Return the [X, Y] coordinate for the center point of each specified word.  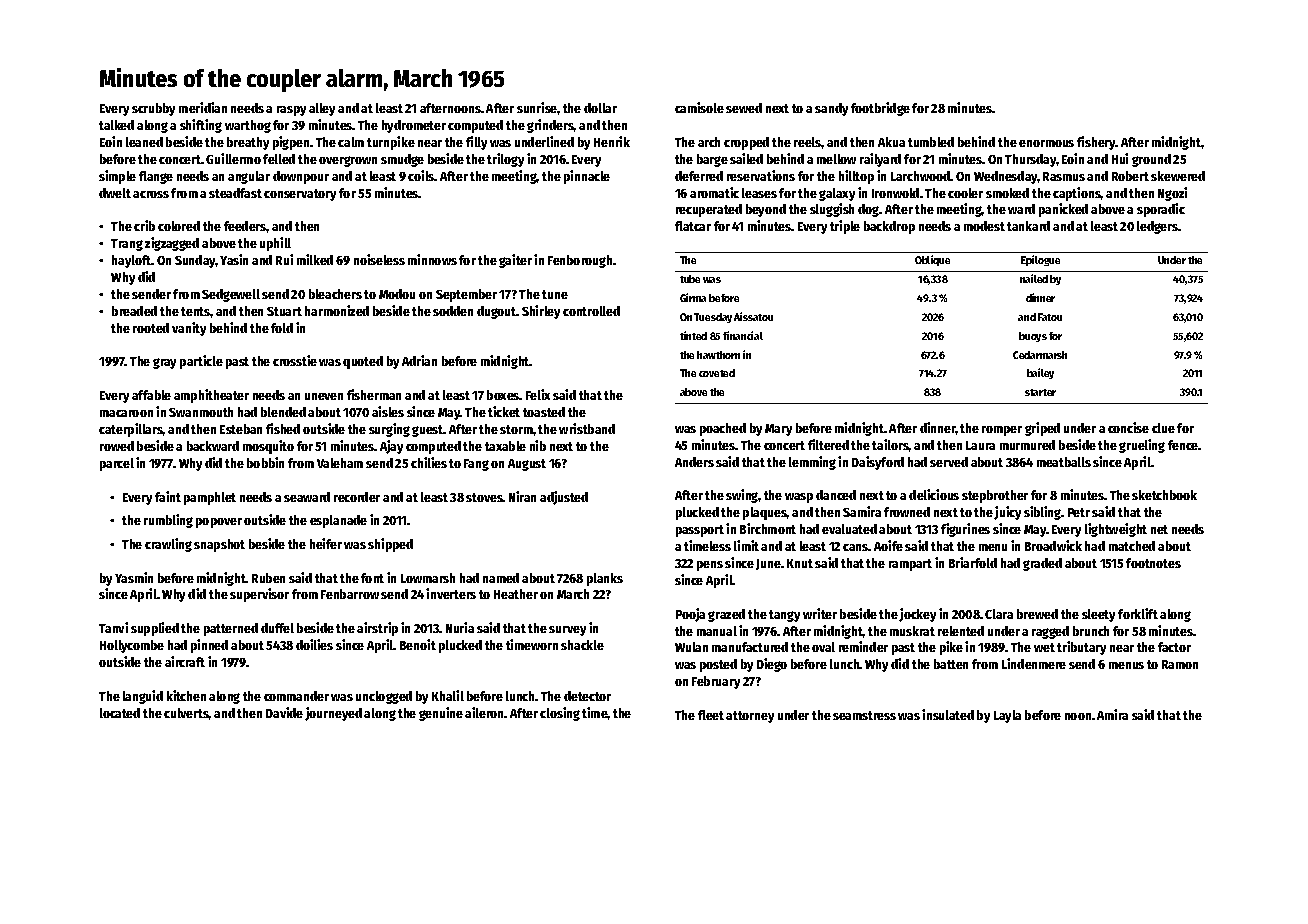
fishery [1096, 143]
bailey [1040, 373]
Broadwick [1053, 545]
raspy [291, 111]
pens [710, 566]
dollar [600, 108]
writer [820, 613]
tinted [693, 335]
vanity [189, 329]
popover [219, 523]
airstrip [377, 629]
